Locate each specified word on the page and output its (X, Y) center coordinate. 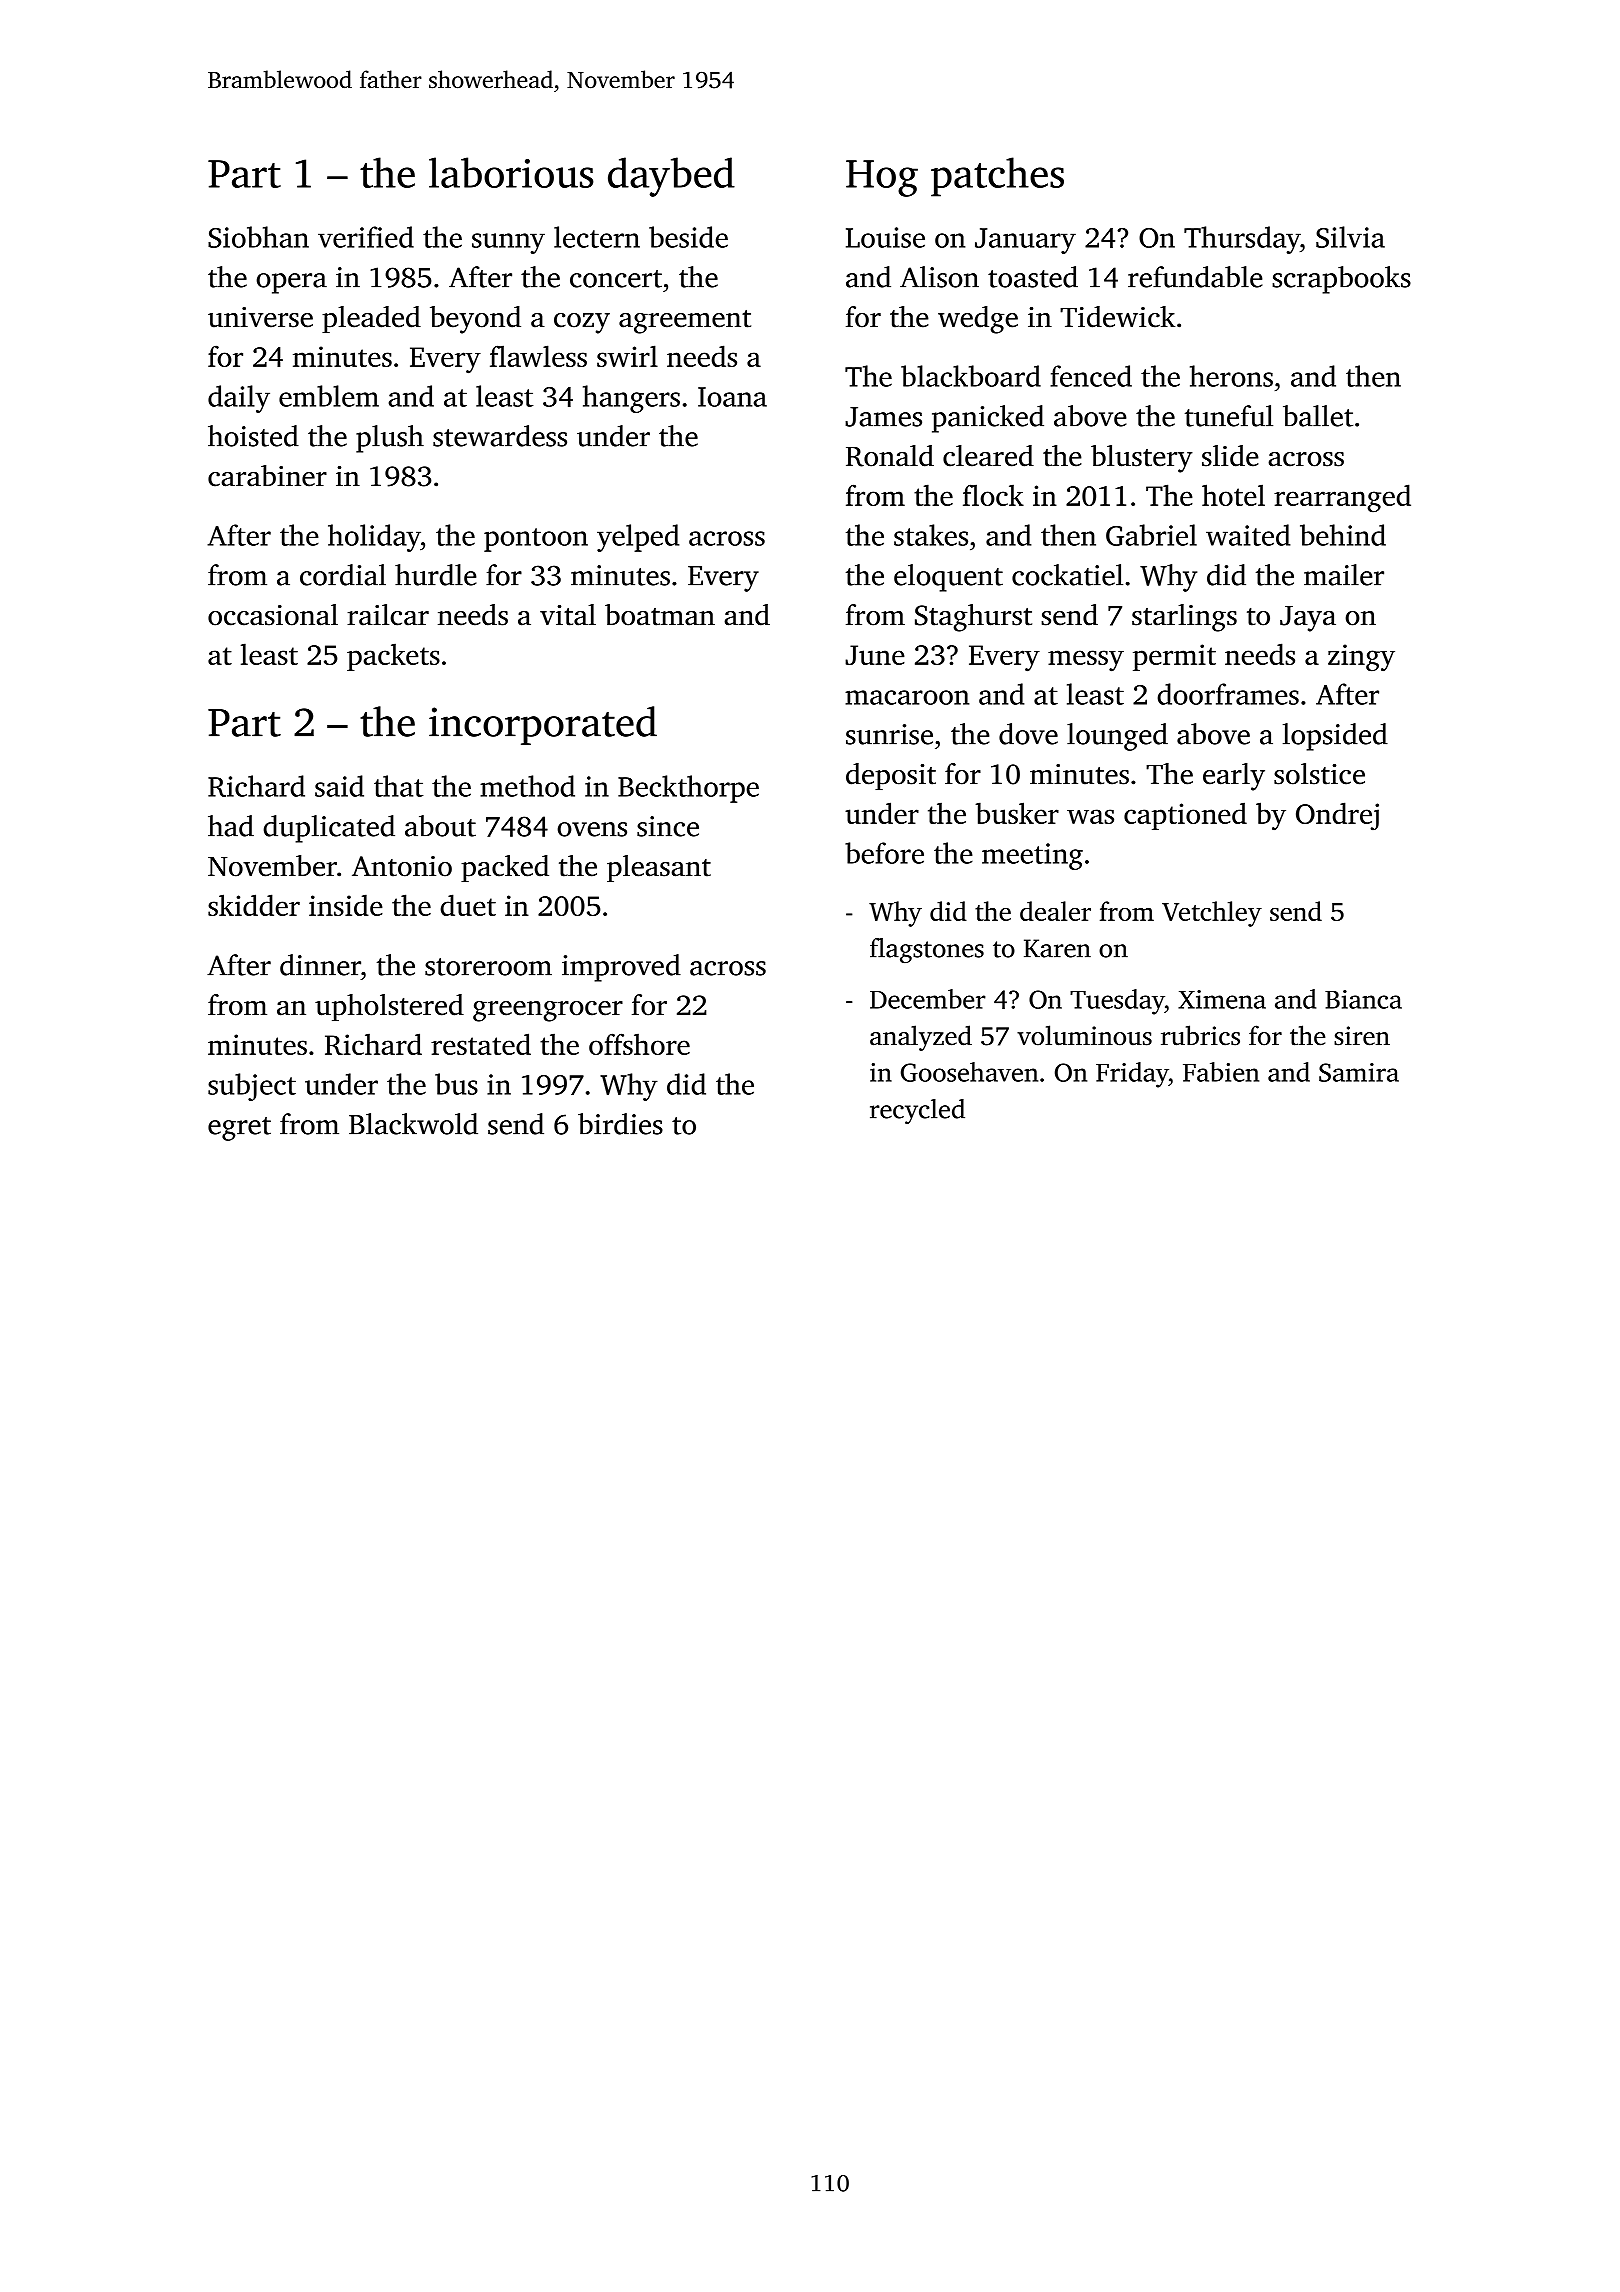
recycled (917, 1111)
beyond (475, 320)
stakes (931, 535)
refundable (1195, 277)
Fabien (1221, 1072)
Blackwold (413, 1124)
